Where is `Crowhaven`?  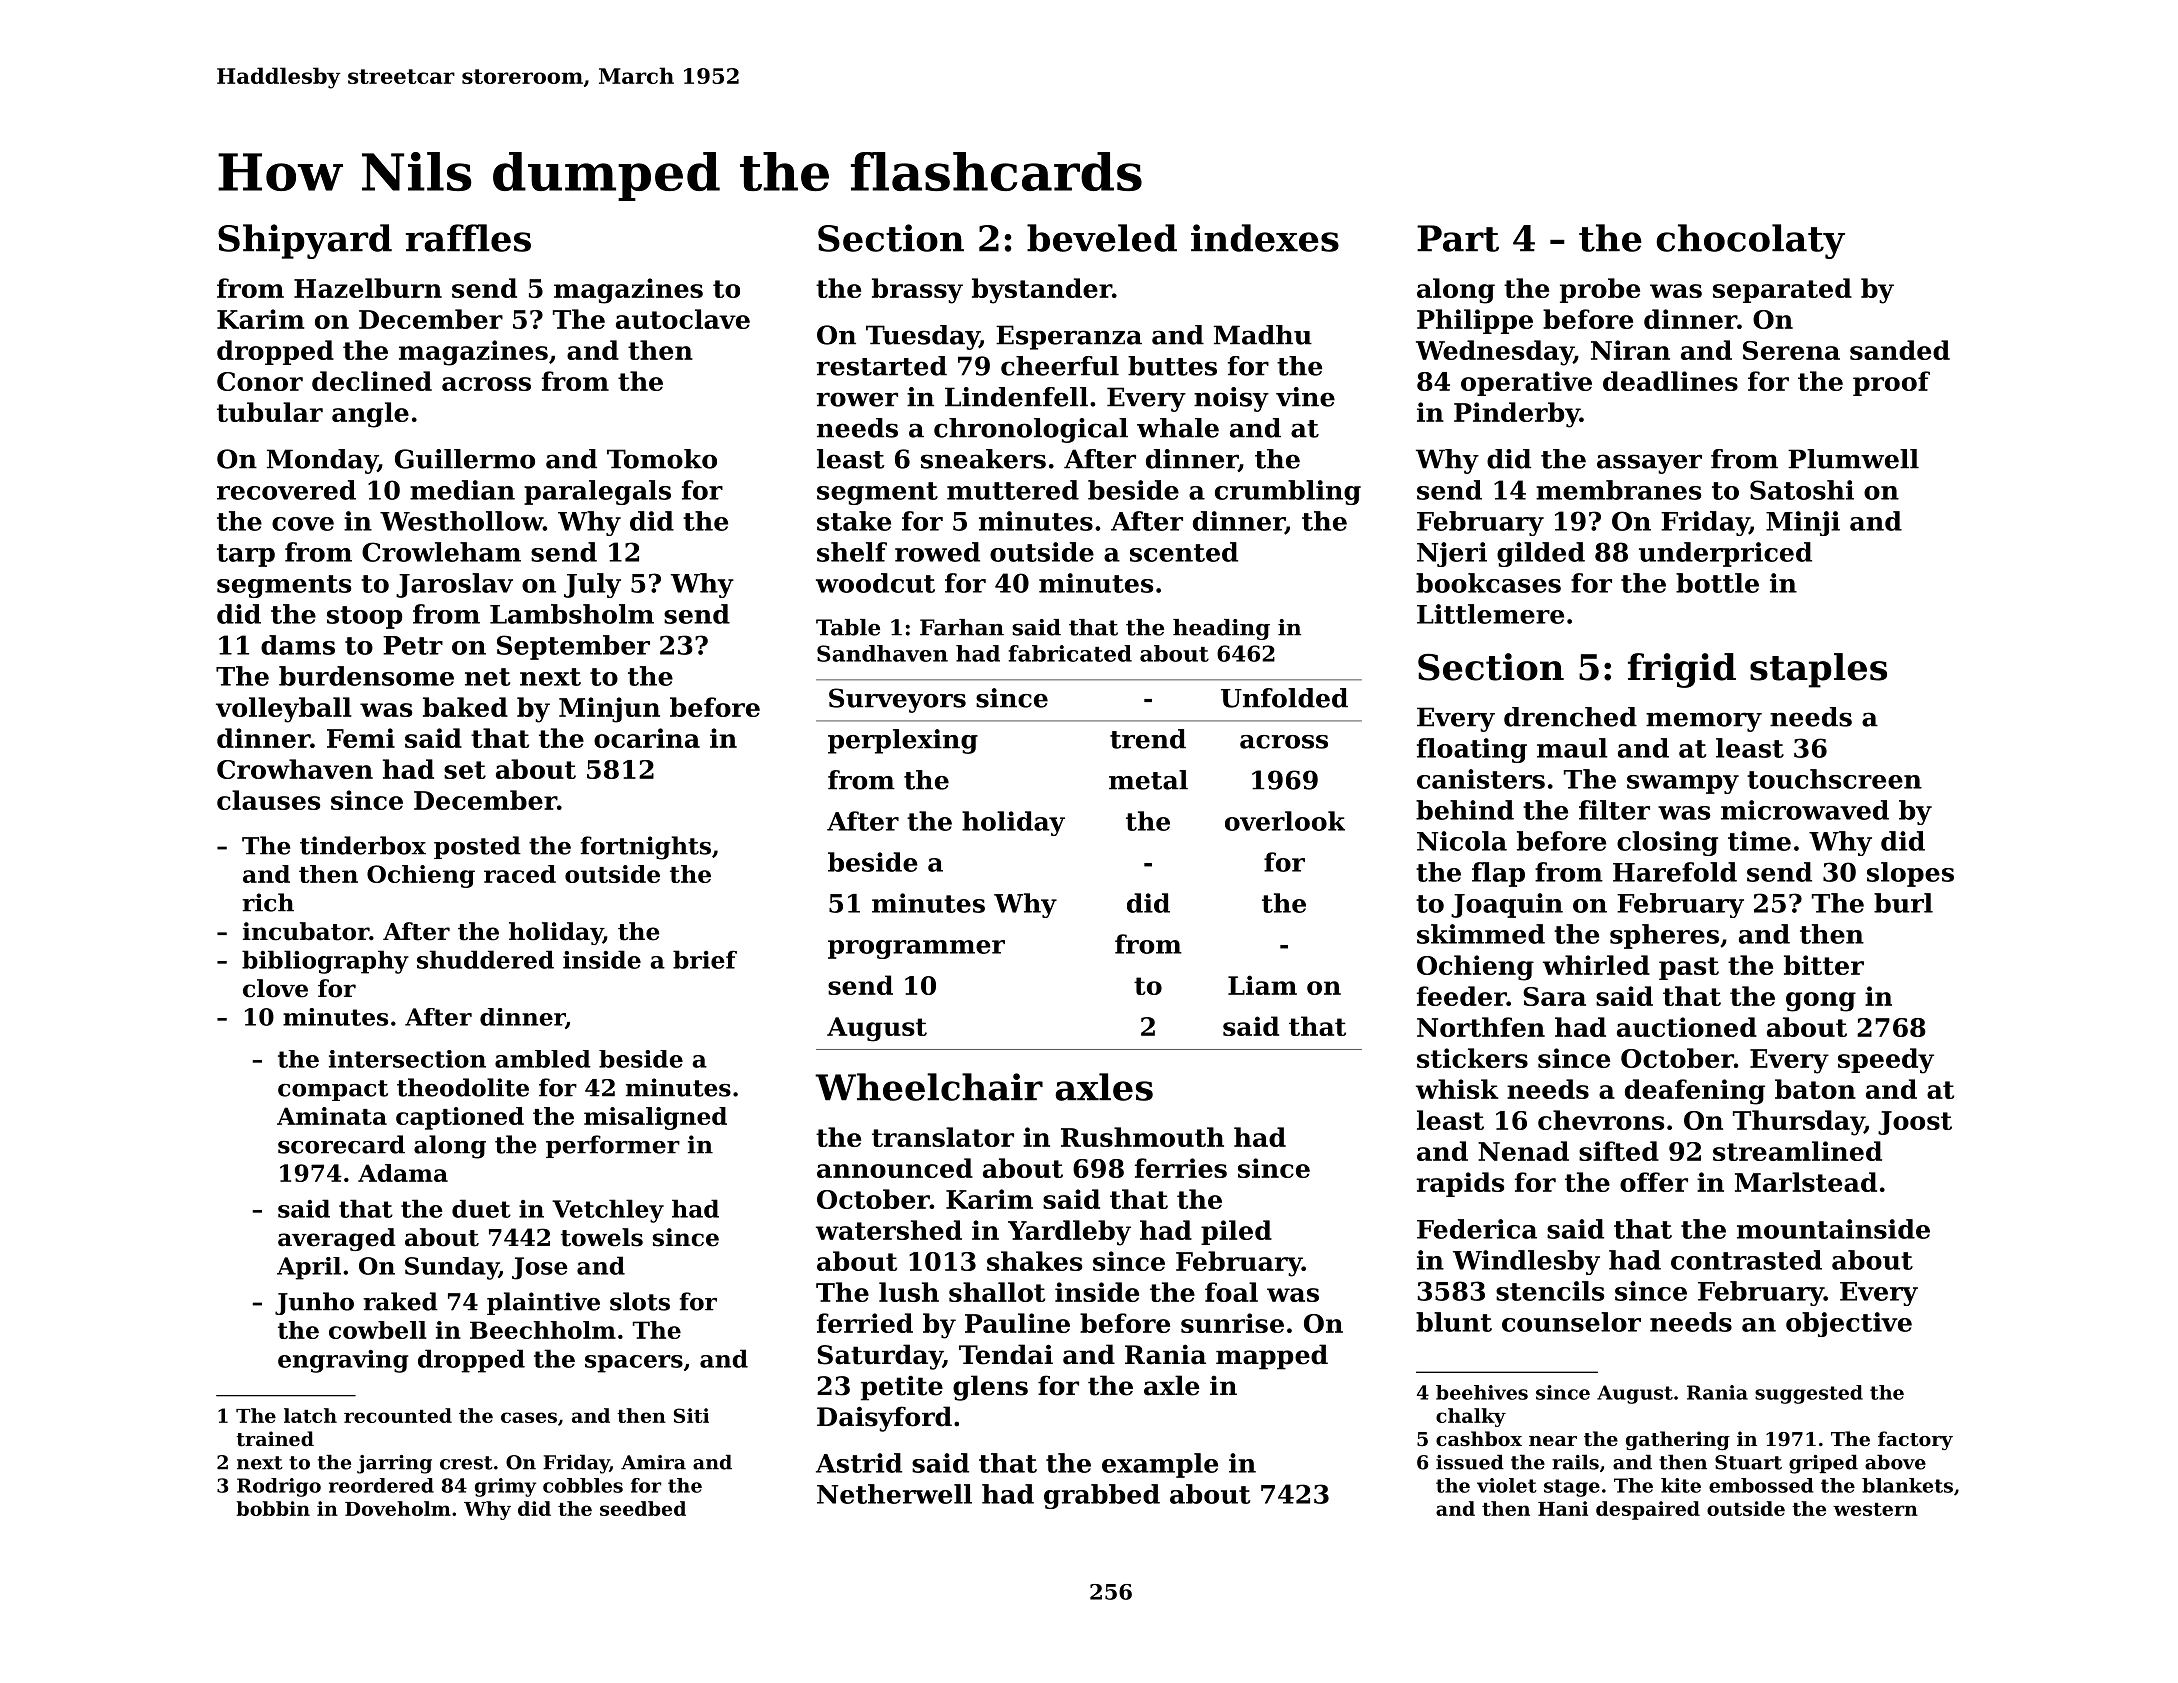 Crowhaven is located at coordinates (295, 769).
